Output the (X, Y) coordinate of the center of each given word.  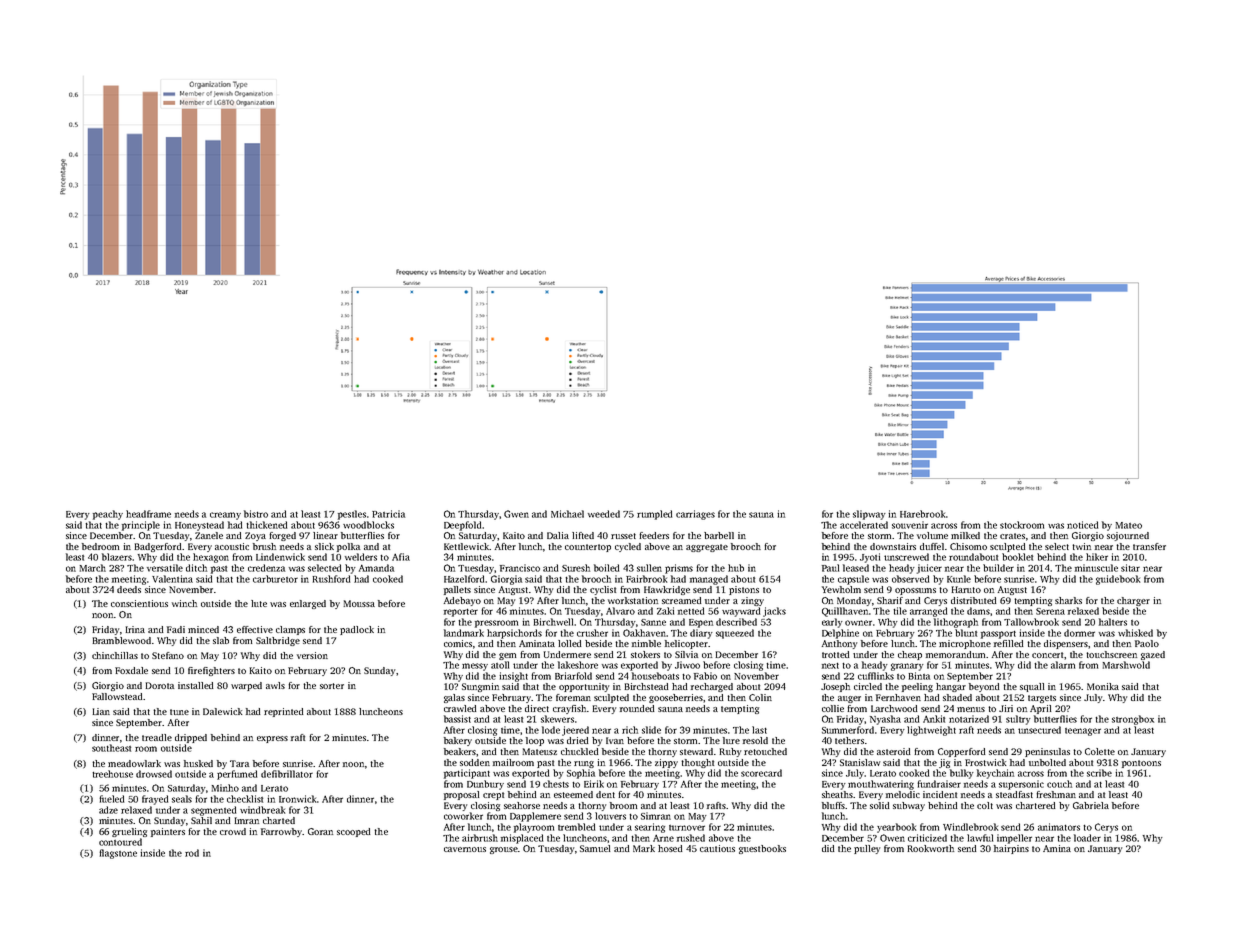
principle (141, 526)
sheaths (837, 794)
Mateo (1129, 525)
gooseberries (676, 698)
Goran (320, 831)
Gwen (516, 514)
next (830, 666)
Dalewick (223, 711)
